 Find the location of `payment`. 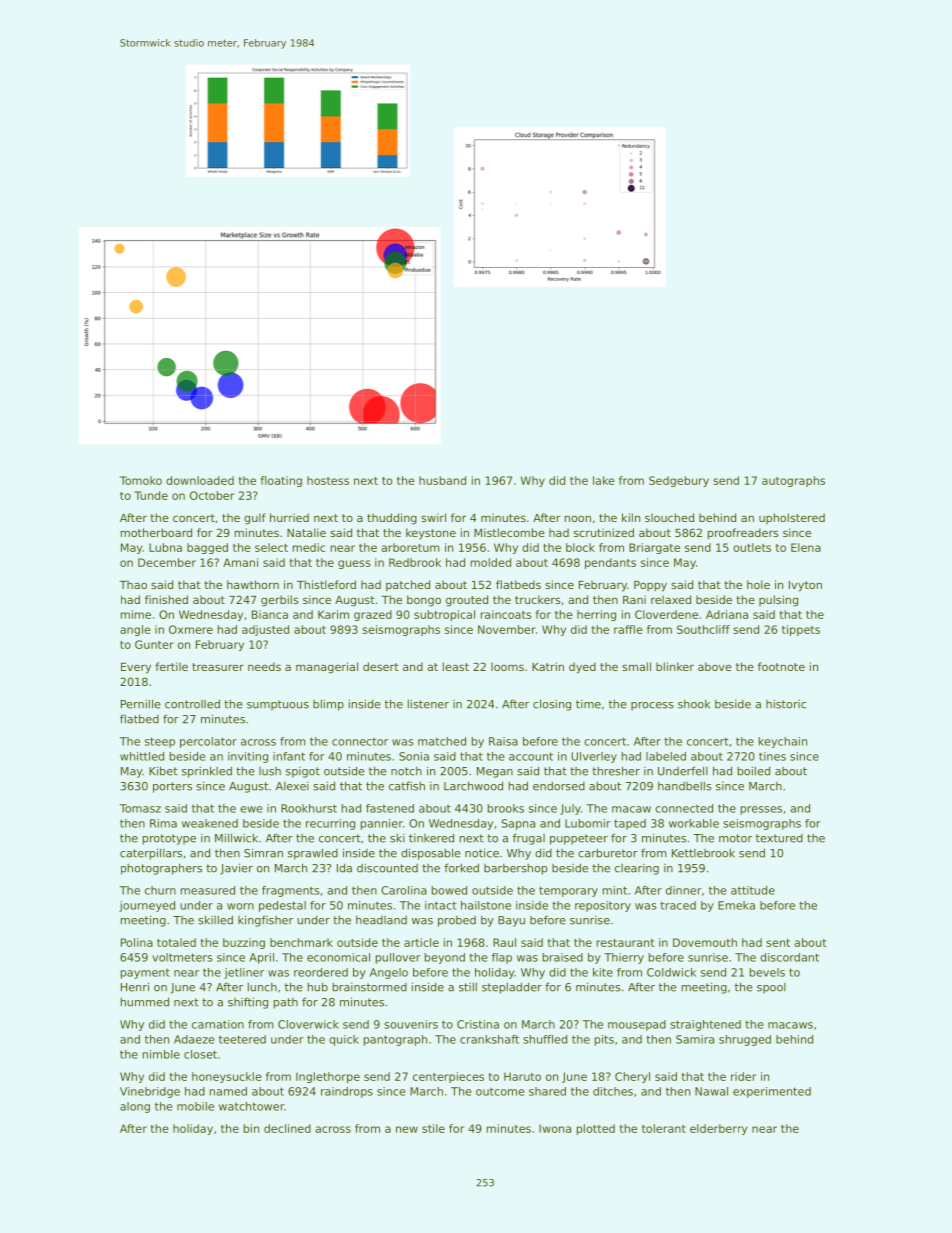

payment is located at coordinates (145, 974).
